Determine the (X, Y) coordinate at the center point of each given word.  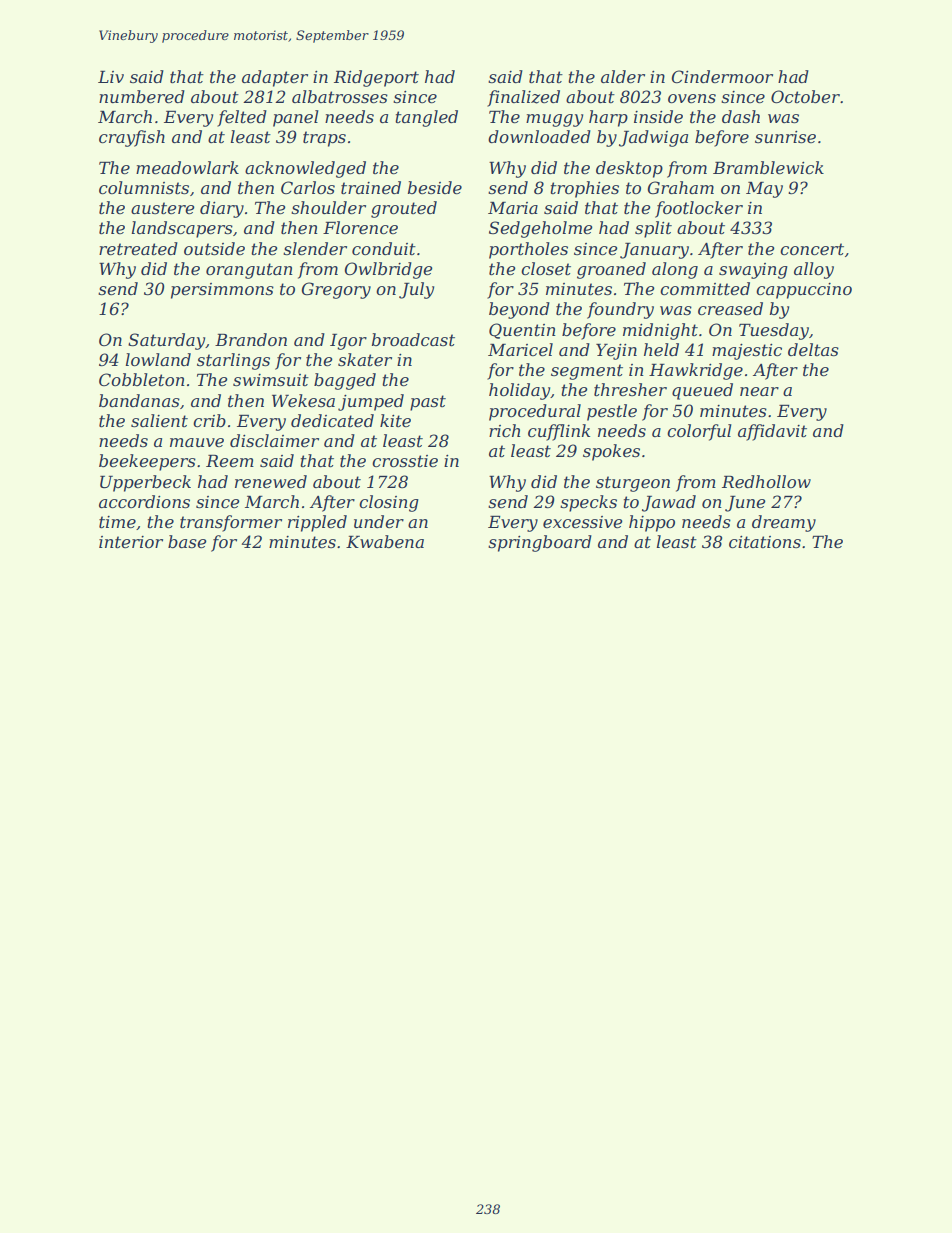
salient (159, 420)
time (117, 522)
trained (371, 187)
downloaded (539, 136)
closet (546, 268)
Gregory (336, 290)
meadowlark (187, 167)
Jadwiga (653, 138)
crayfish (132, 138)
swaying (753, 271)
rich (505, 430)
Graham (681, 187)
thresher (630, 389)
